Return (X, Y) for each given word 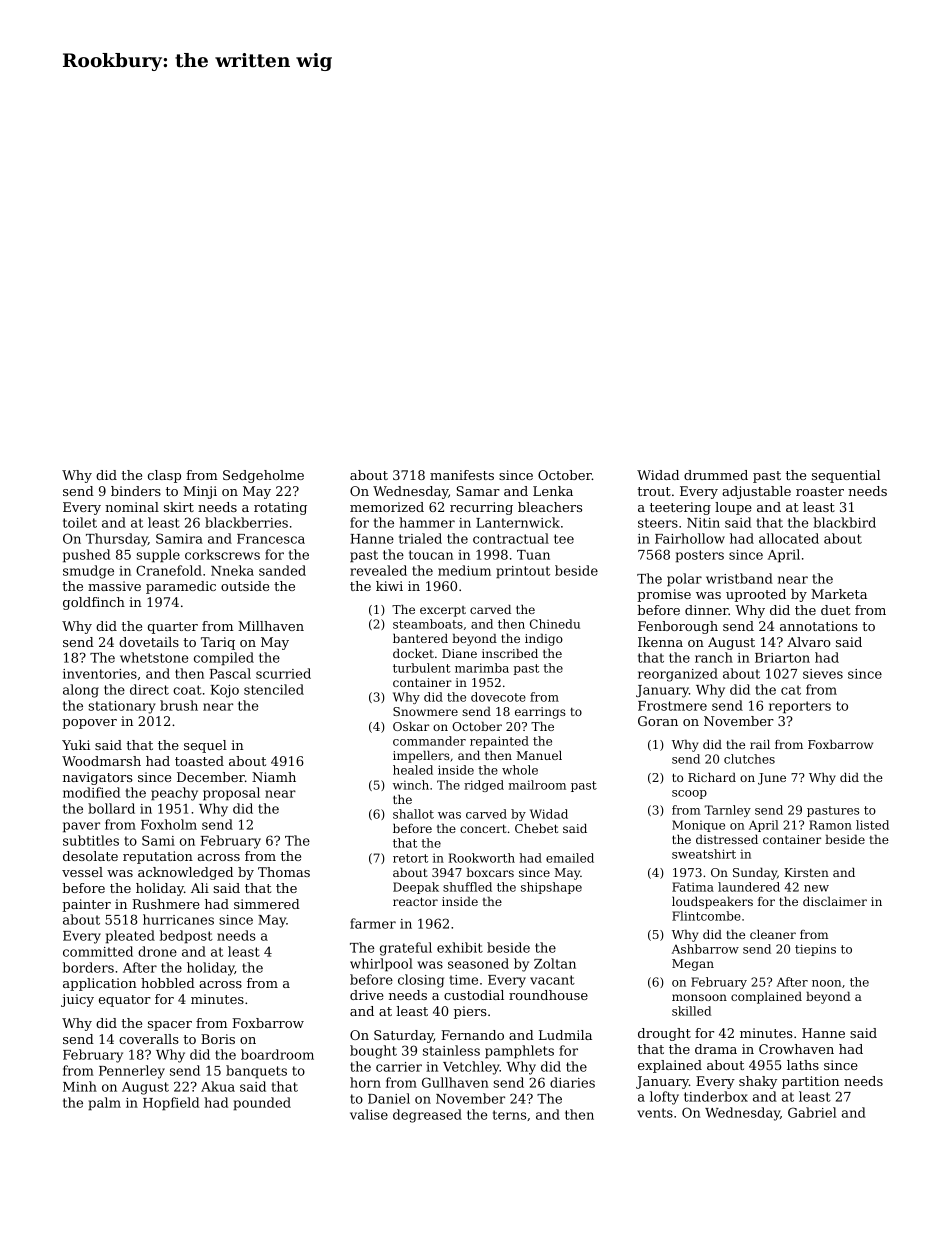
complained (766, 997)
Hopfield (171, 1104)
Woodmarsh (101, 761)
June (772, 779)
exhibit (460, 947)
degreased (427, 1116)
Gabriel (812, 1112)
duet (835, 610)
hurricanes (178, 919)
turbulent (422, 668)
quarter (173, 628)
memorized (387, 507)
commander (429, 741)
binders (136, 491)
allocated (789, 538)
